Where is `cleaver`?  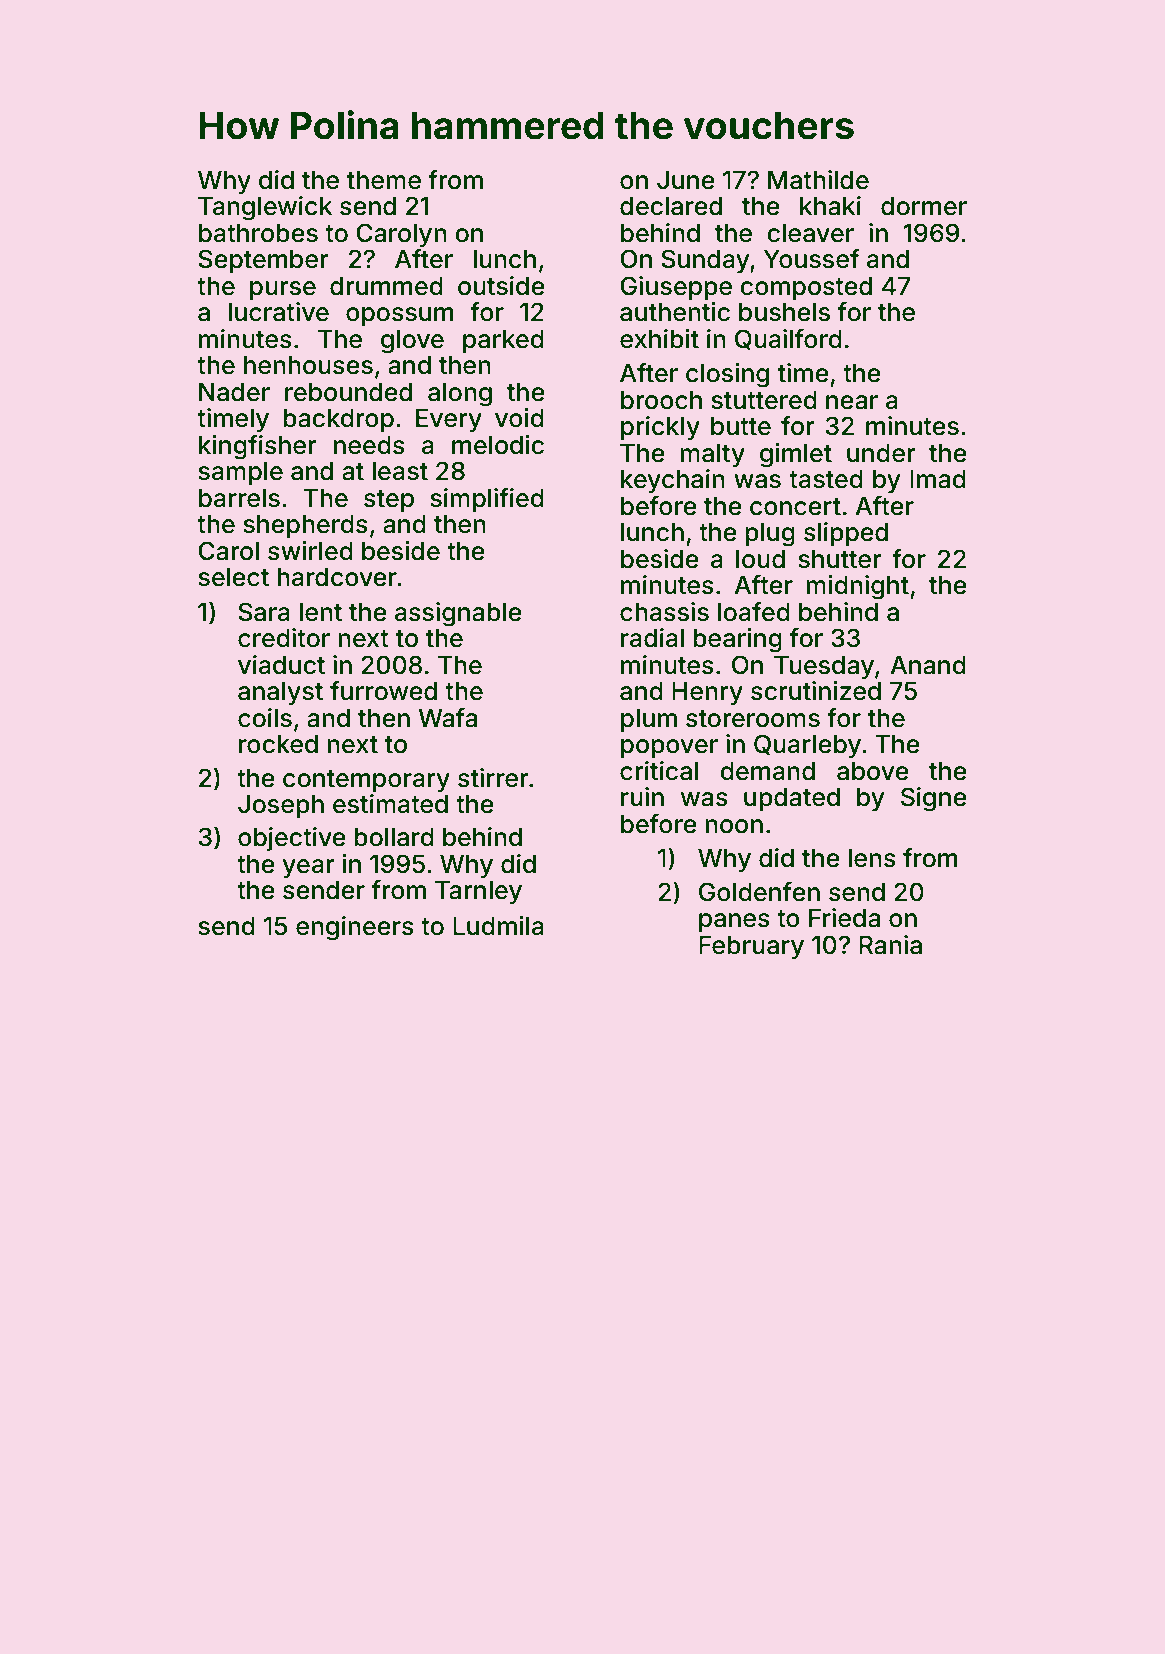
cleaver is located at coordinates (810, 233).
